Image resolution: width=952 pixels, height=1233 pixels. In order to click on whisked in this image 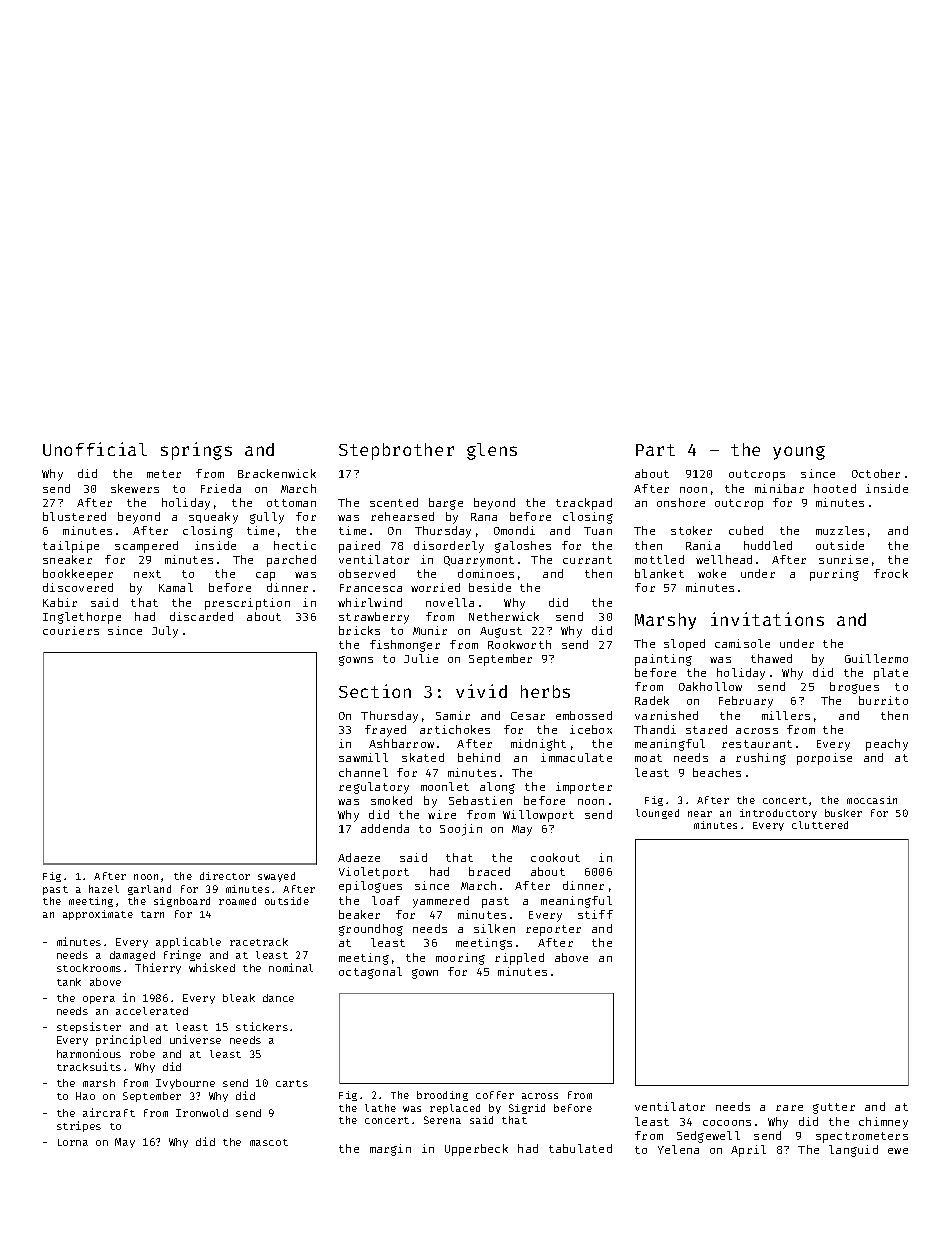, I will do `click(212, 967)`.
